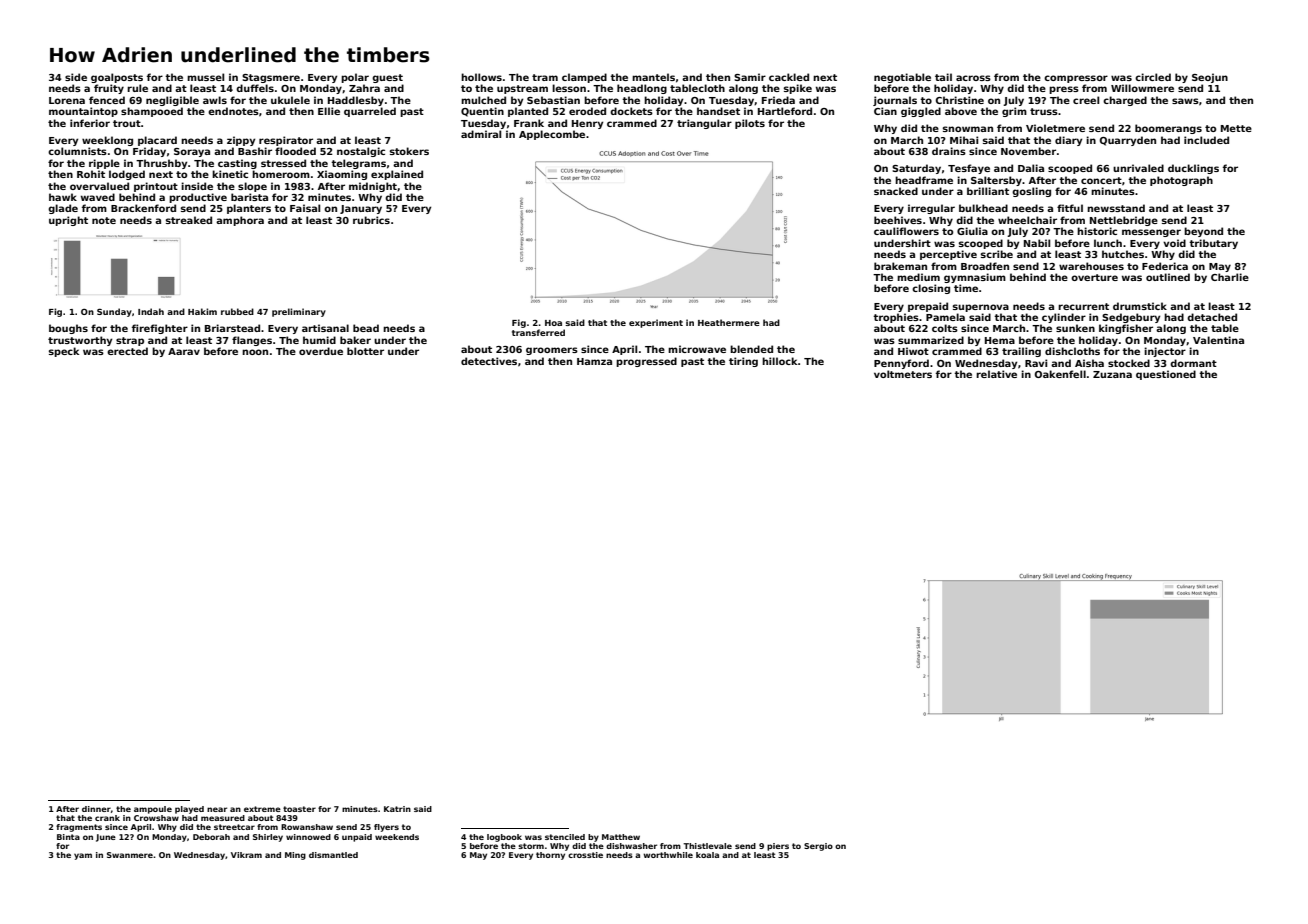  I want to click on thorny, so click(550, 856).
